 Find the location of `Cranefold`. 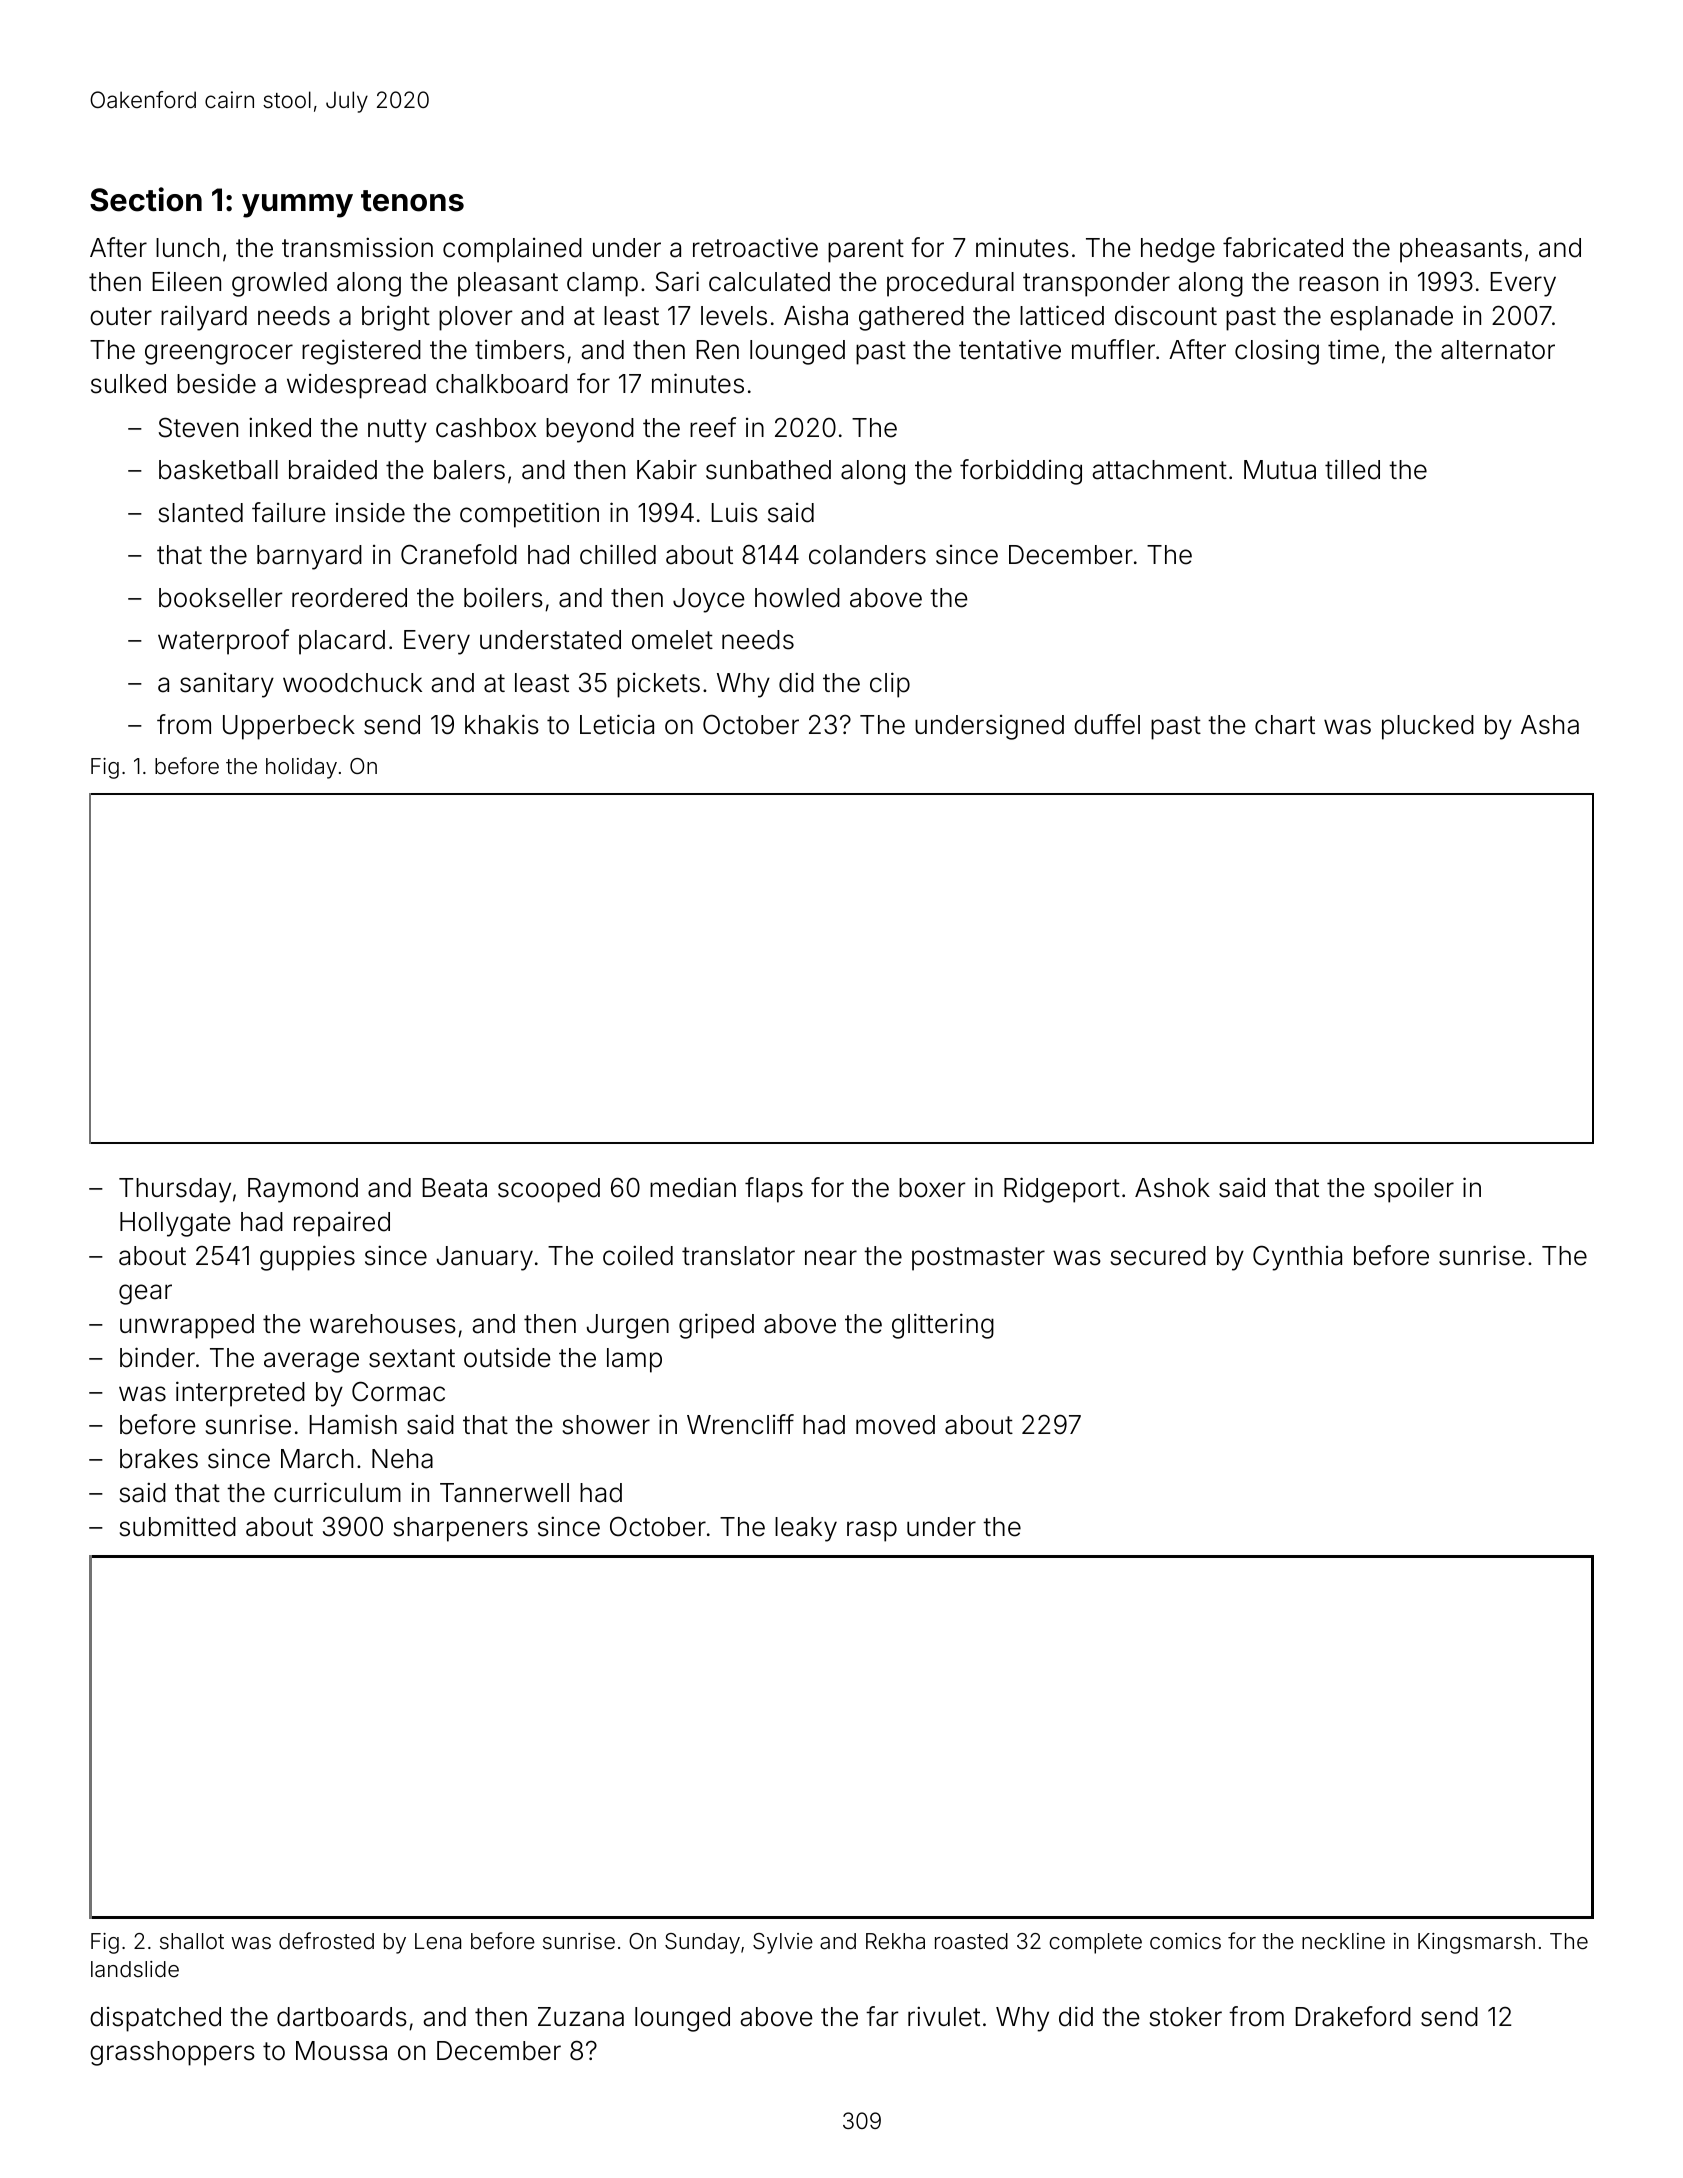

Cranefold is located at coordinates (459, 554).
